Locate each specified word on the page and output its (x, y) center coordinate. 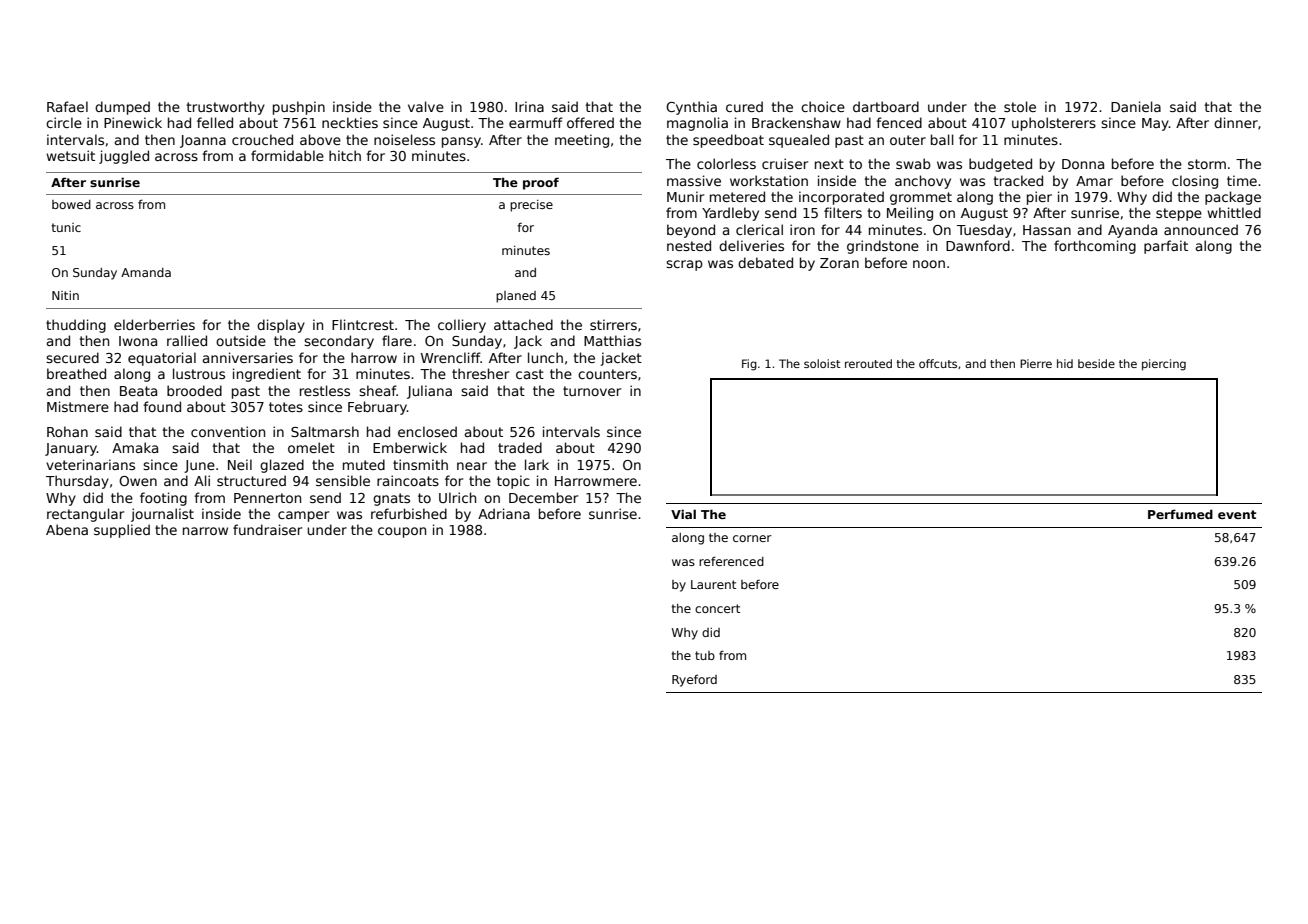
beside (1096, 363)
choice (823, 106)
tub (705, 655)
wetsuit (70, 155)
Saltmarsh (325, 431)
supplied (122, 531)
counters (607, 374)
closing (1195, 182)
